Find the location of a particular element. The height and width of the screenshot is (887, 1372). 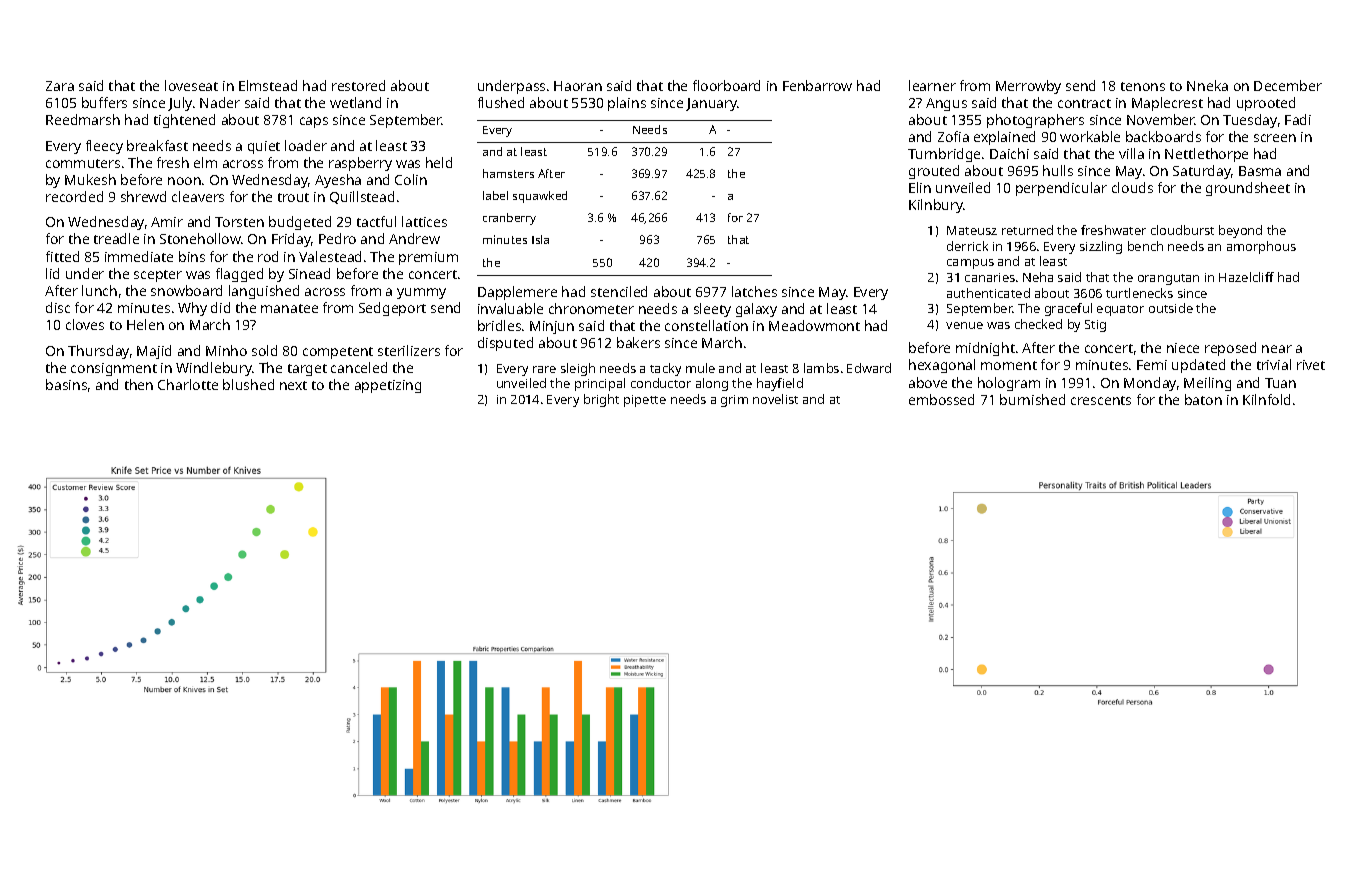

graceful is located at coordinates (1068, 309).
